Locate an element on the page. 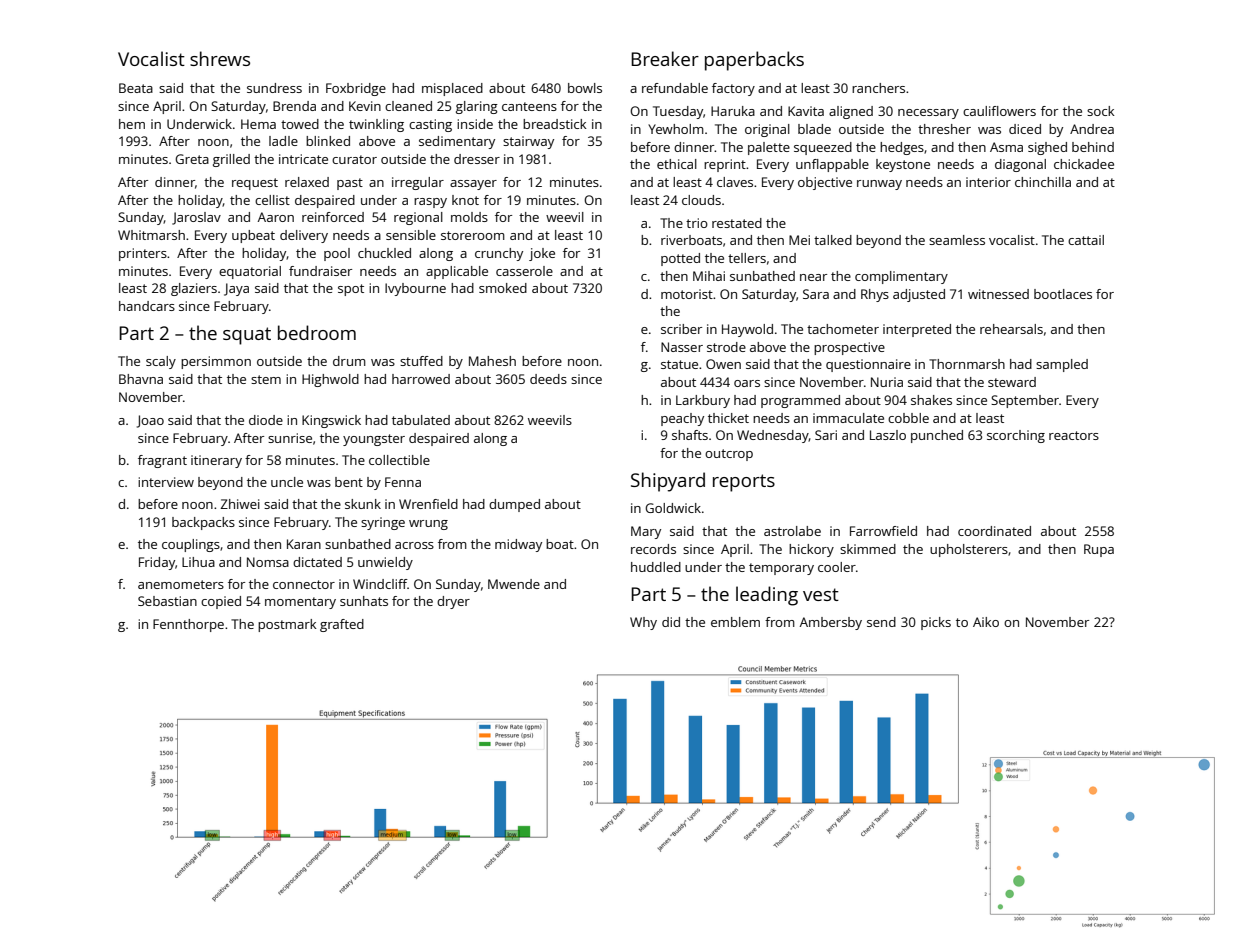 The image size is (1233, 952). Haywold is located at coordinates (747, 330).
